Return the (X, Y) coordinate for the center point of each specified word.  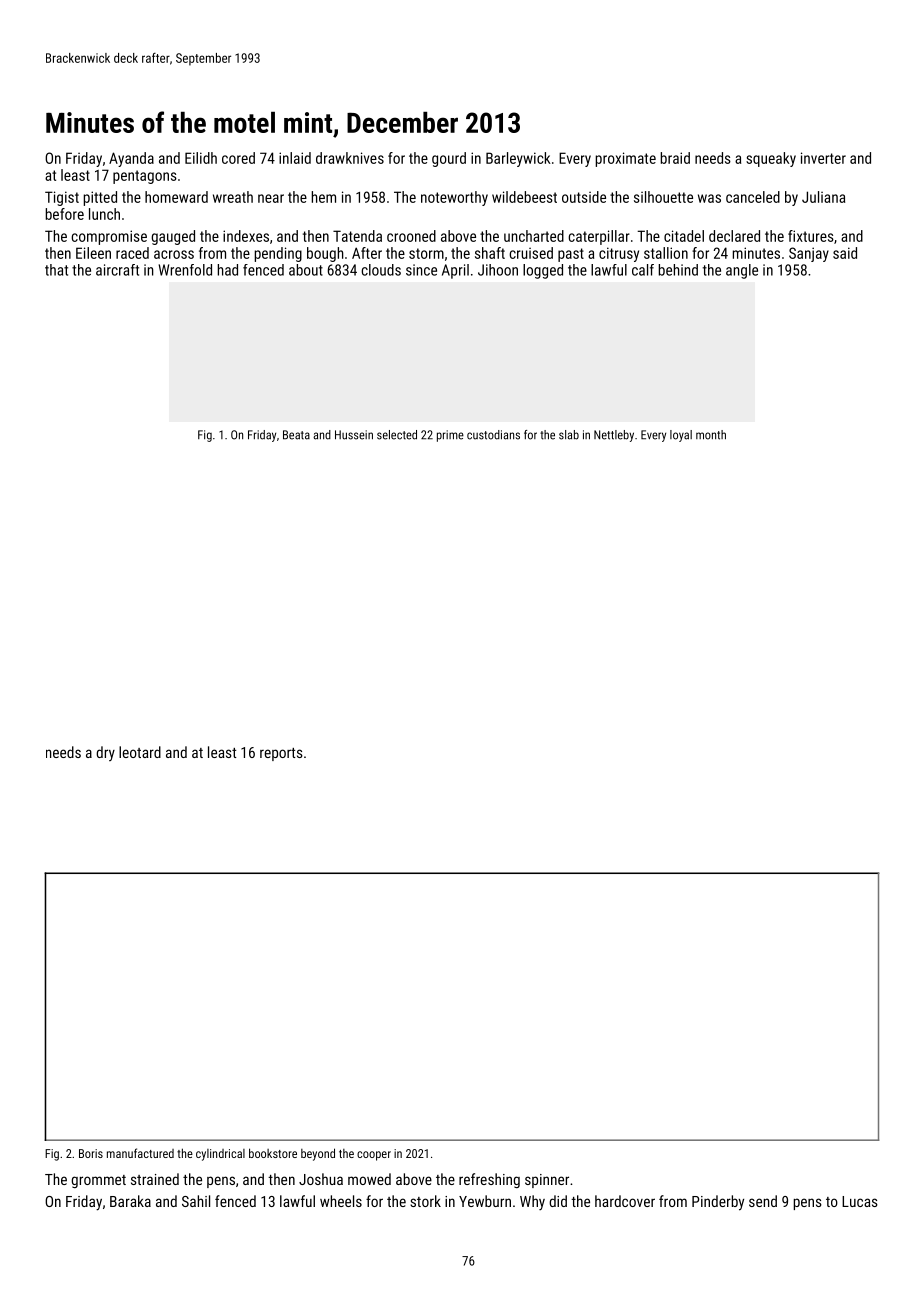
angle (742, 271)
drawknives (350, 158)
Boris (91, 1153)
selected (397, 435)
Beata (296, 435)
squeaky (771, 159)
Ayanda (131, 159)
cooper (374, 1156)
